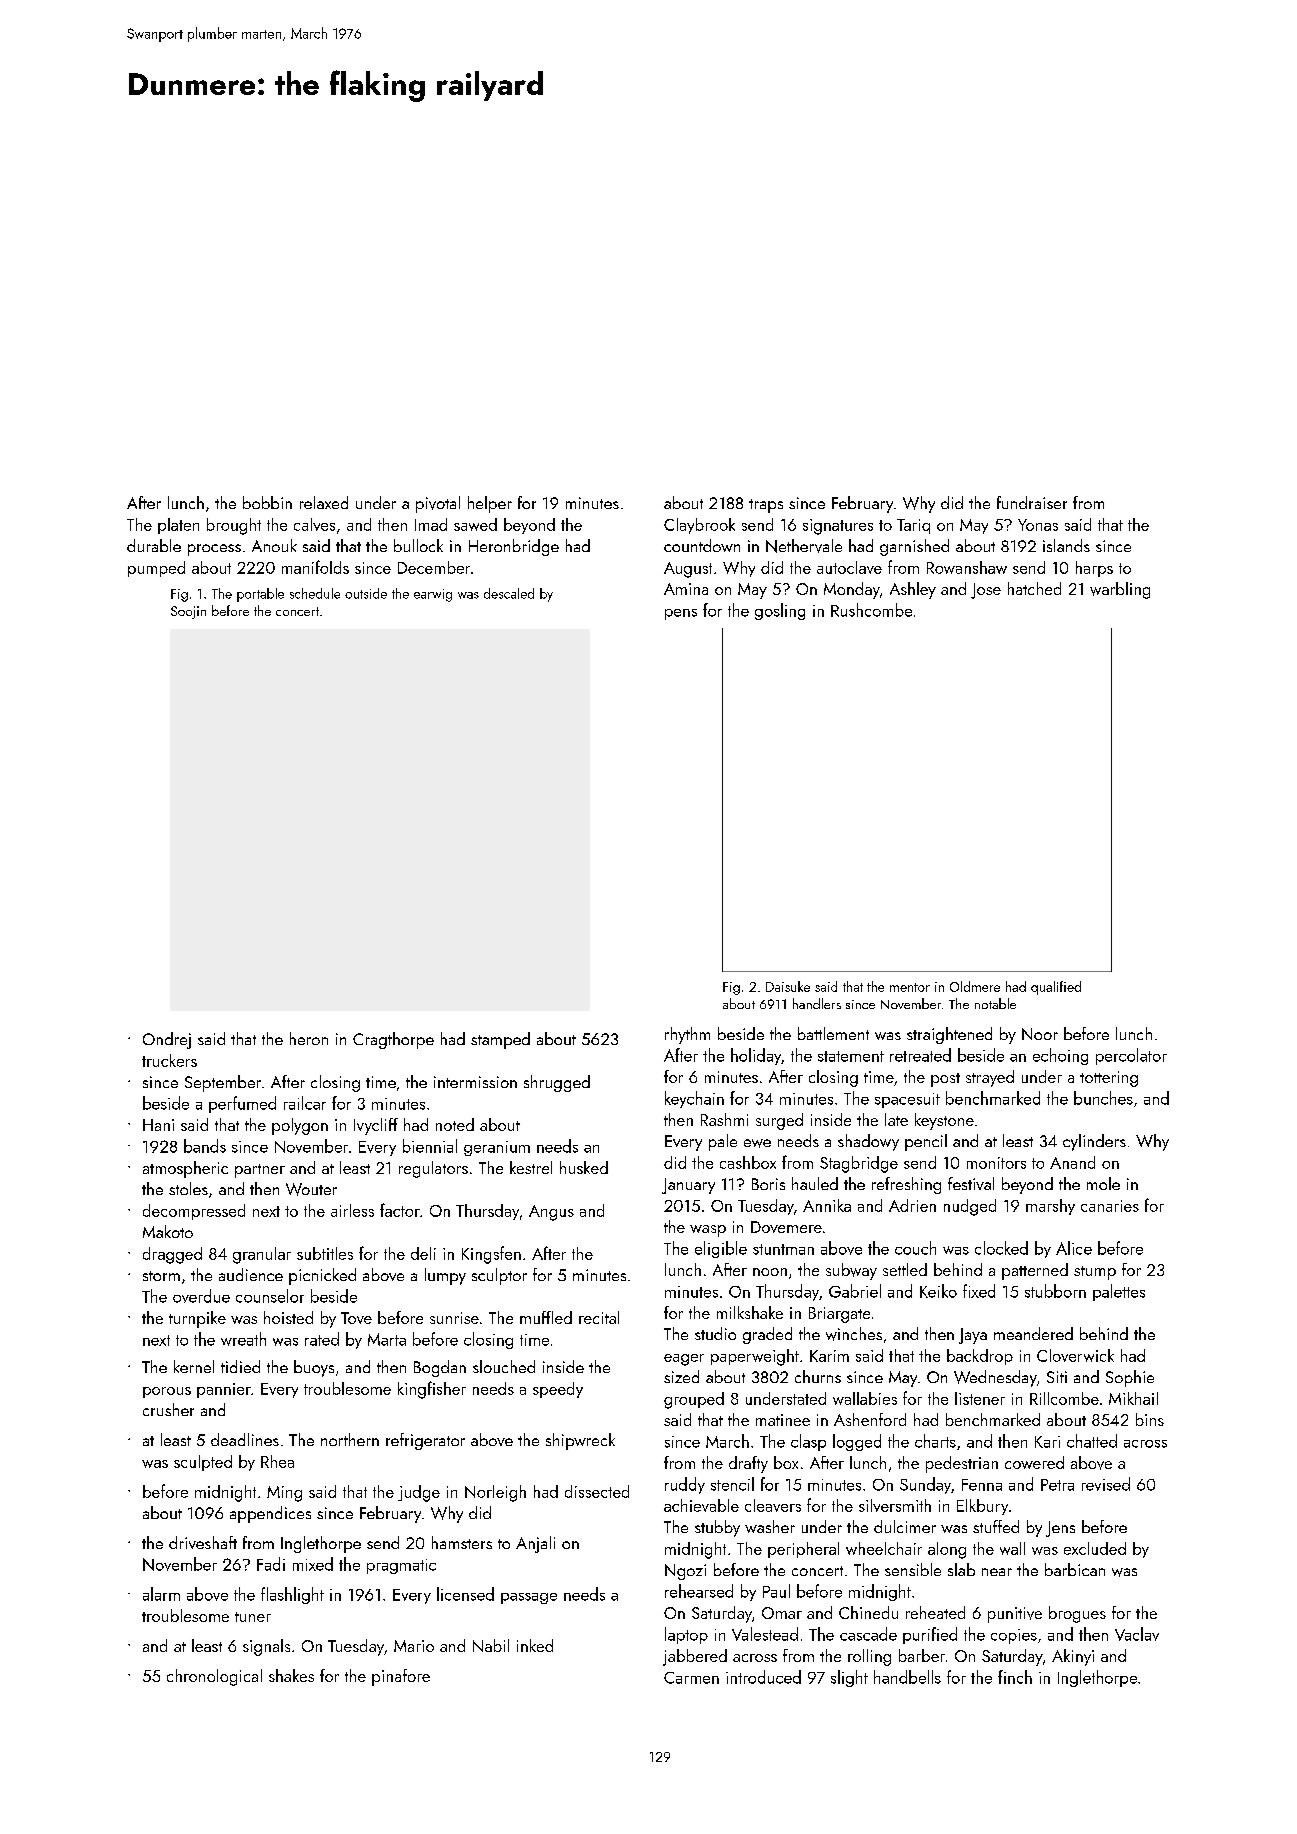 The image size is (1297, 1834). Describe the element at coordinates (214, 1677) in the image. I see `chronological` at that location.
